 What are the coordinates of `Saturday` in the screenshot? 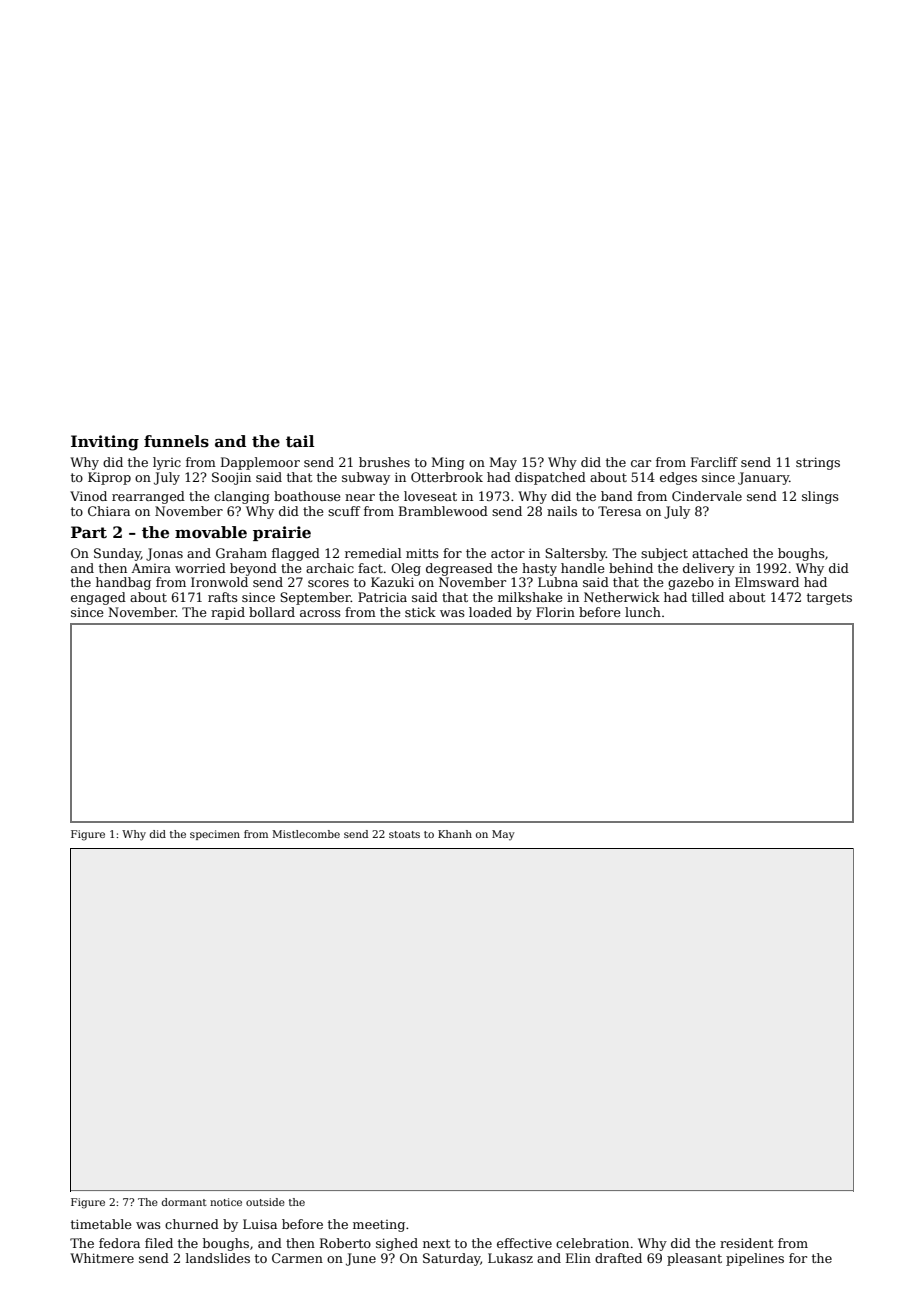 It's located at (452, 1259).
